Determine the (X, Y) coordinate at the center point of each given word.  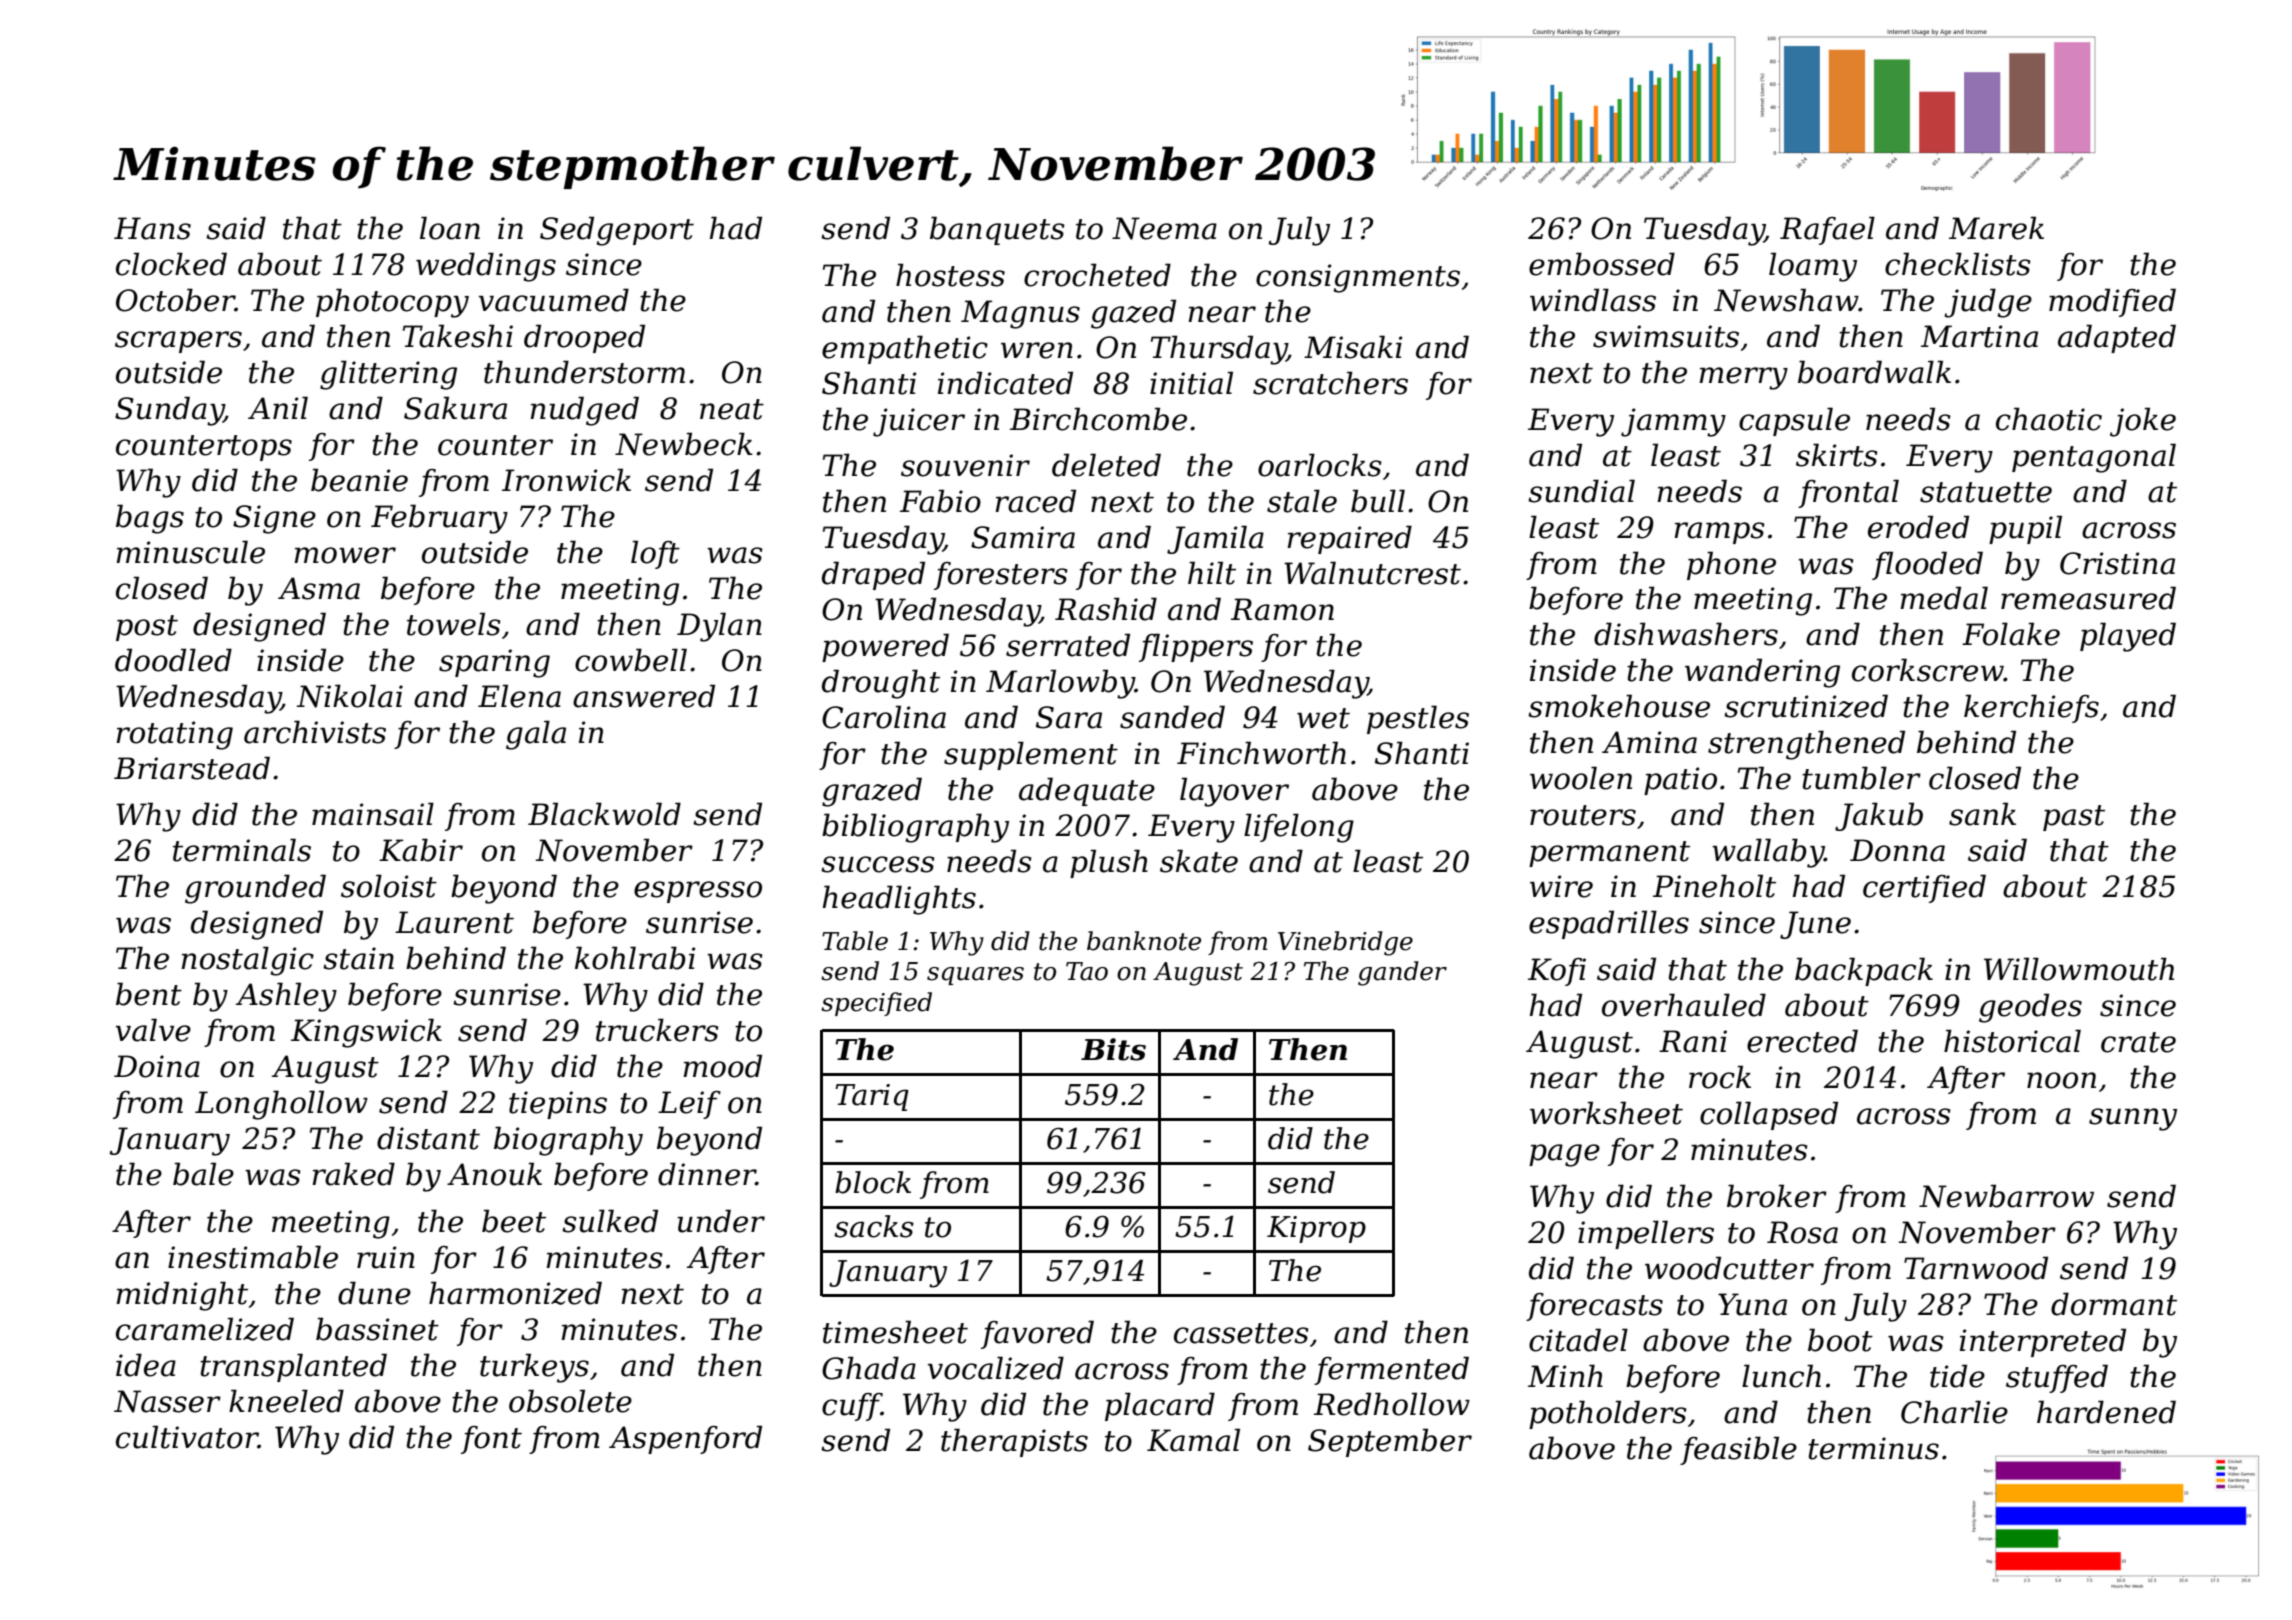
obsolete (570, 1401)
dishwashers (1686, 634)
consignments (1358, 278)
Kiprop (1316, 1229)
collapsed (1769, 1115)
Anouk (494, 1174)
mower (345, 555)
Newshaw (1786, 300)
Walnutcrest (1372, 573)
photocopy (392, 303)
